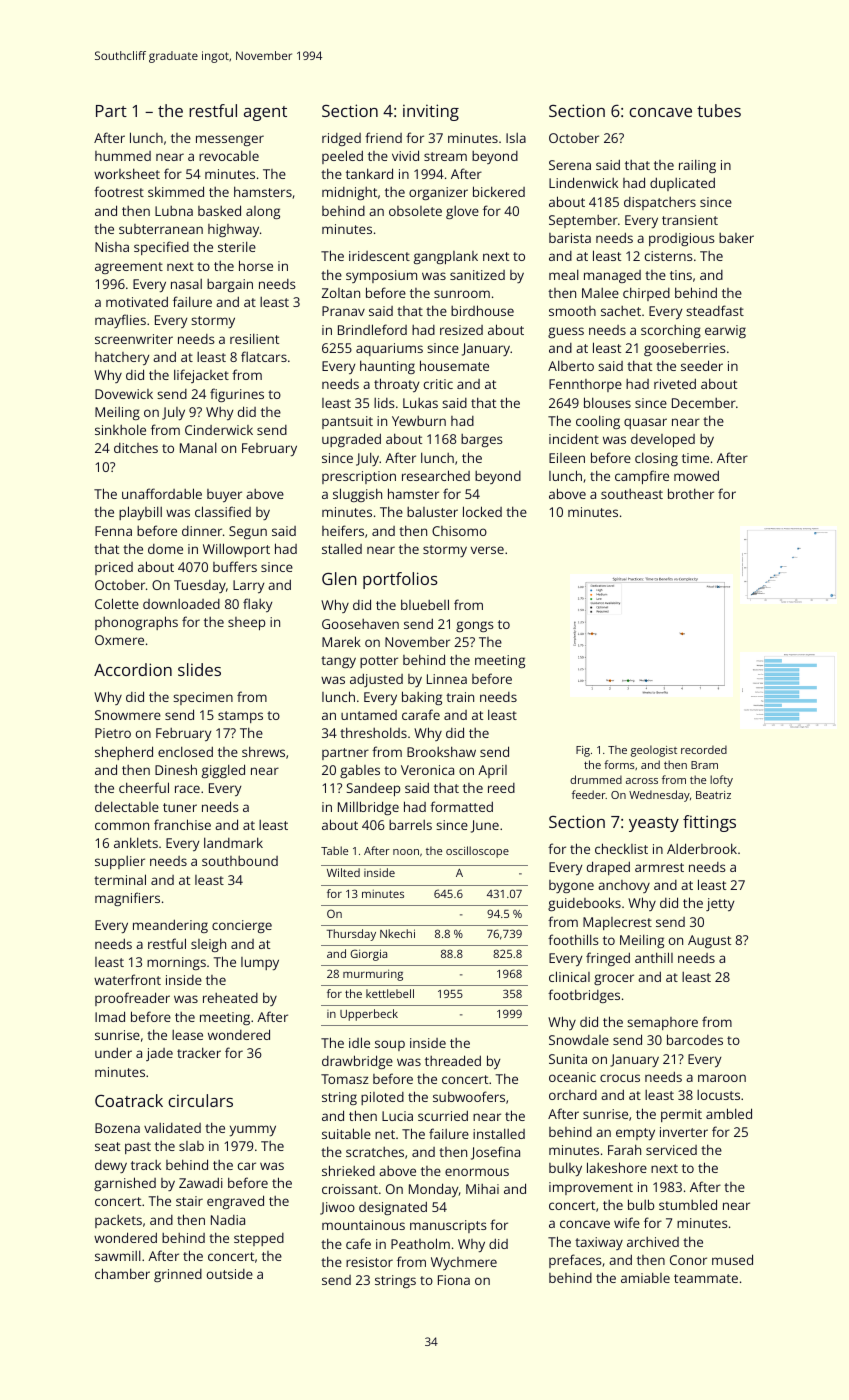 This screenshot has width=849, height=1400. I want to click on inviting, so click(431, 112).
